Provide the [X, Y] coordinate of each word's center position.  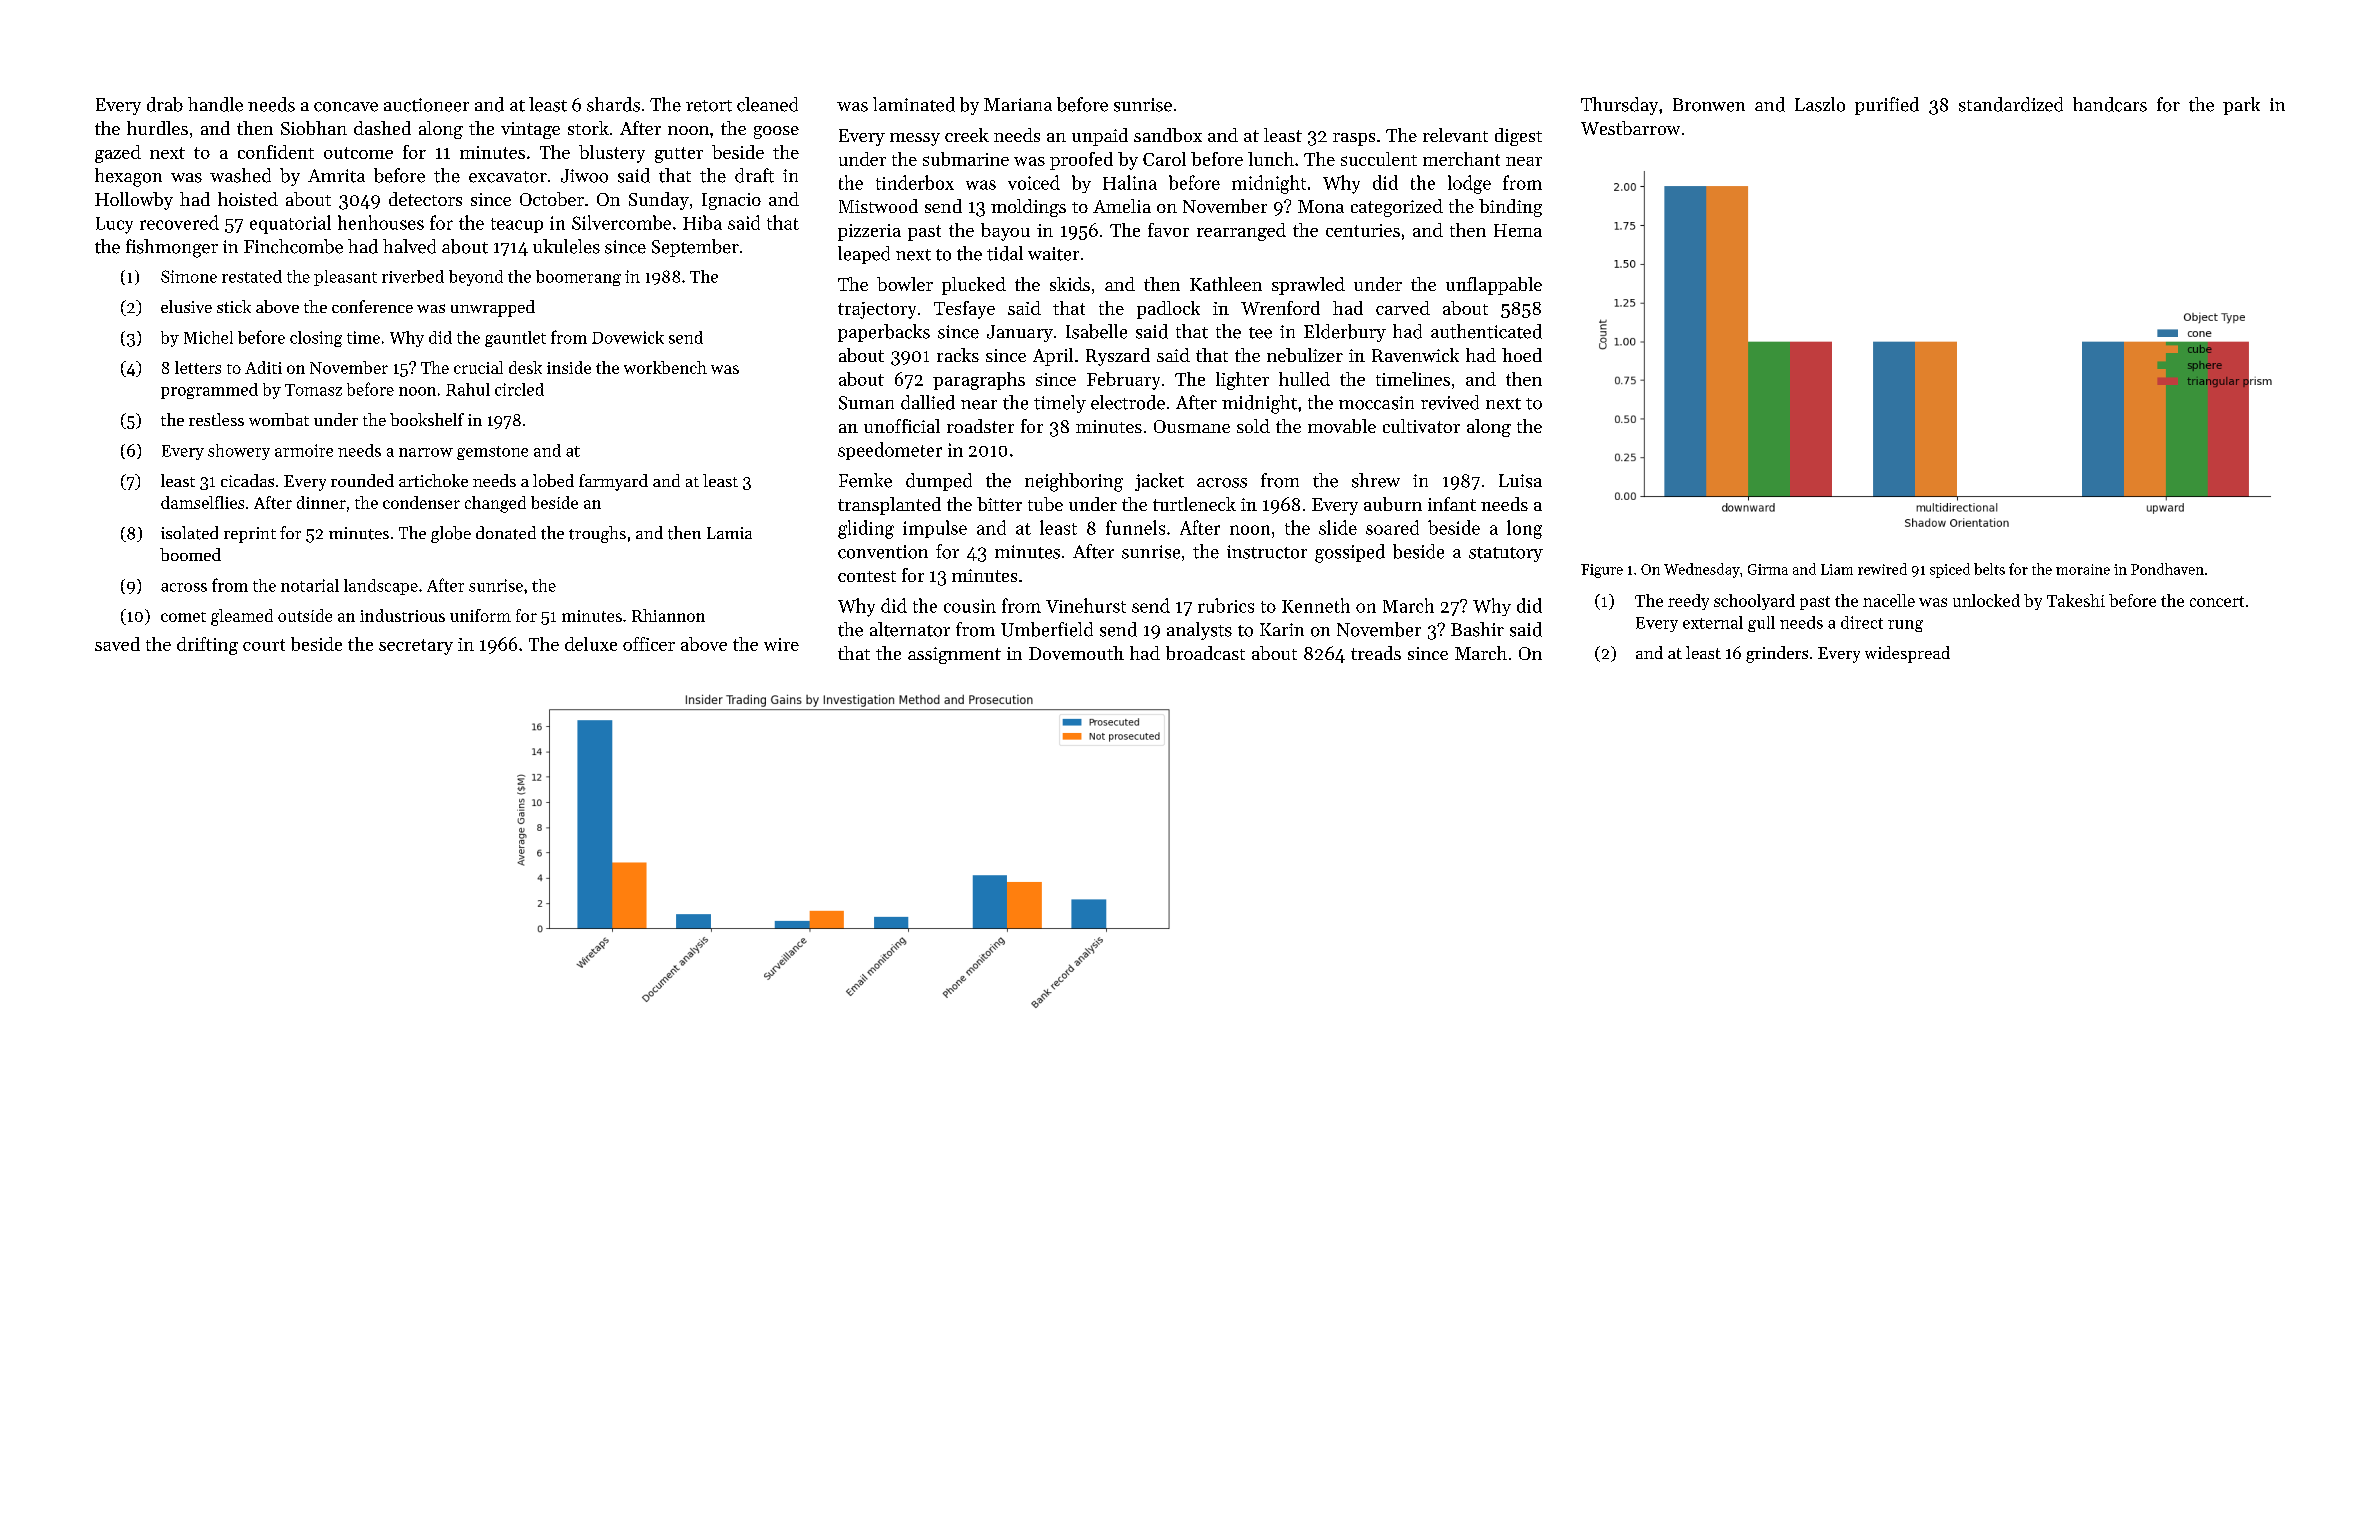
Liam [1837, 569]
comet [183, 617]
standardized [2011, 104]
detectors [425, 199]
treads [1376, 653]
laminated [914, 104]
